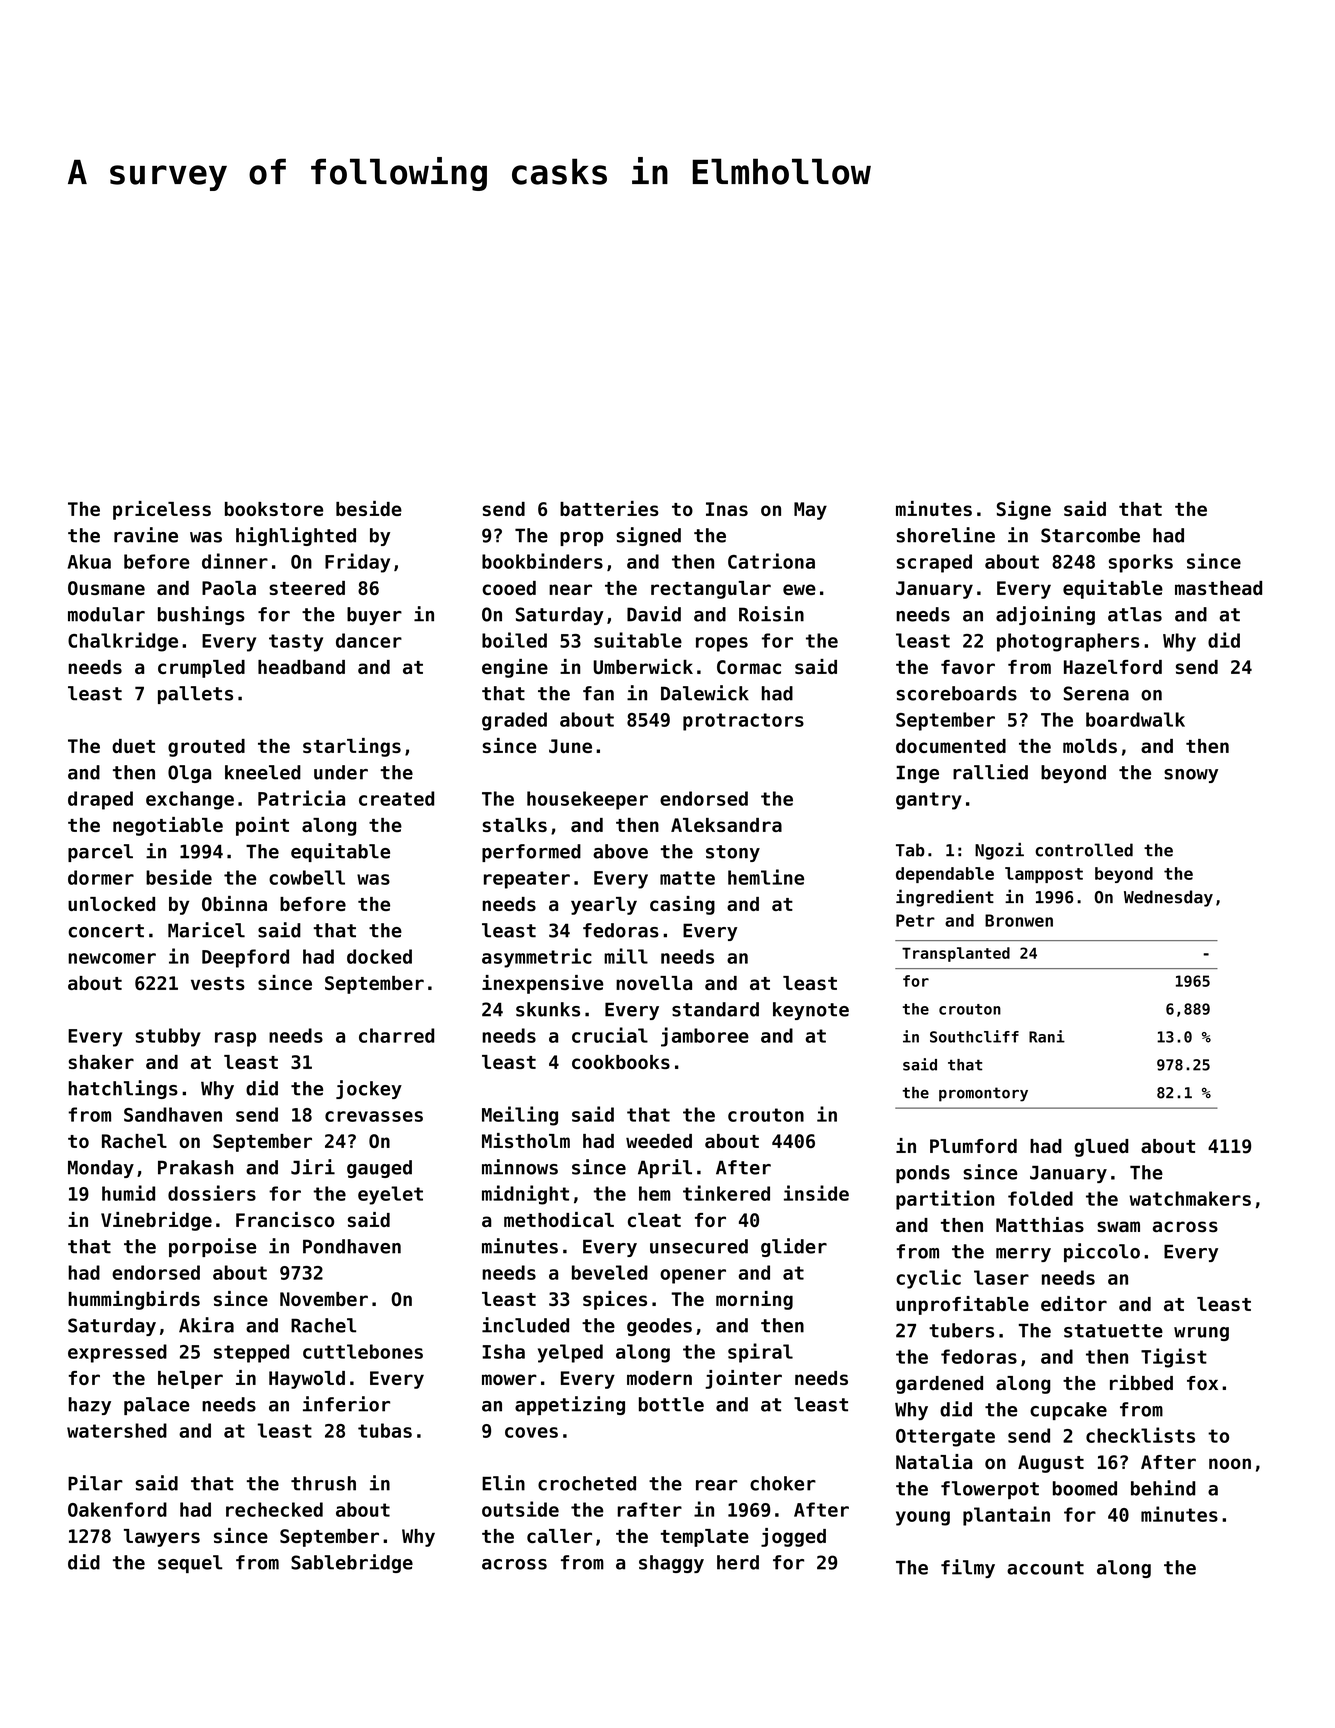  Describe the element at coordinates (1044, 875) in the document. I see `lamppost` at that location.
